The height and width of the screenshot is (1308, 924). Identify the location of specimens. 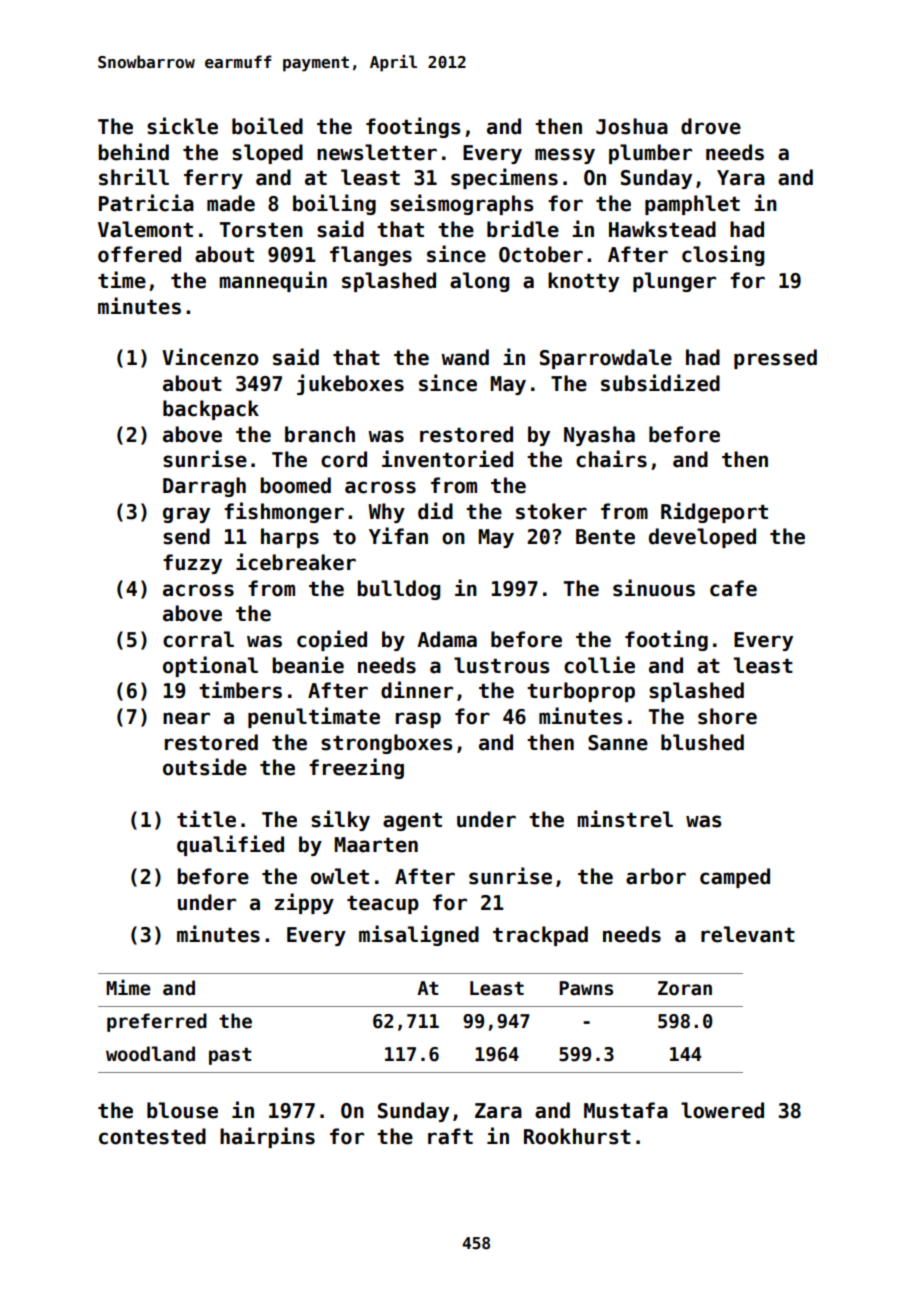
(504, 178).
